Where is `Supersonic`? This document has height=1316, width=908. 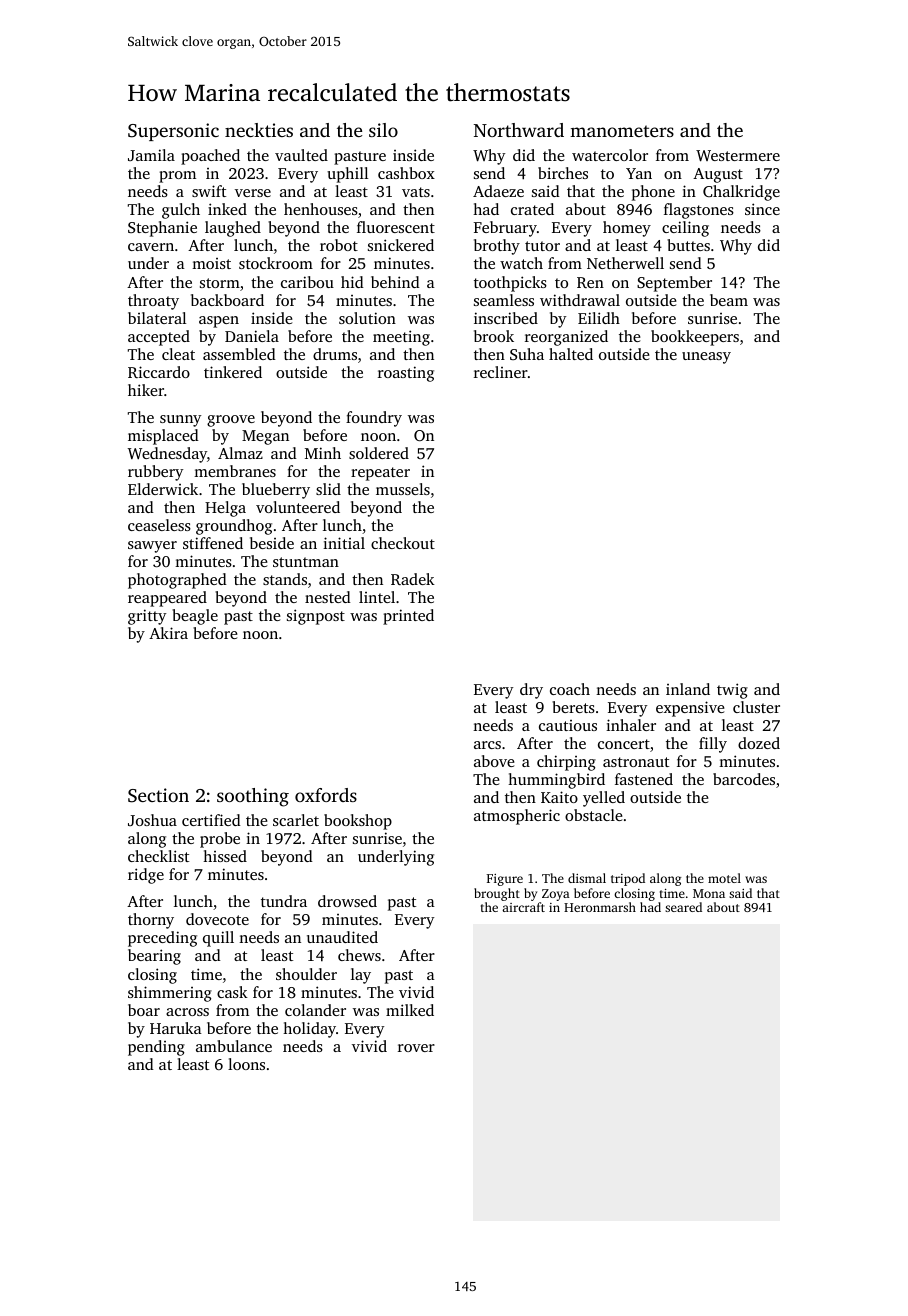
Supersonic is located at coordinates (173, 132).
